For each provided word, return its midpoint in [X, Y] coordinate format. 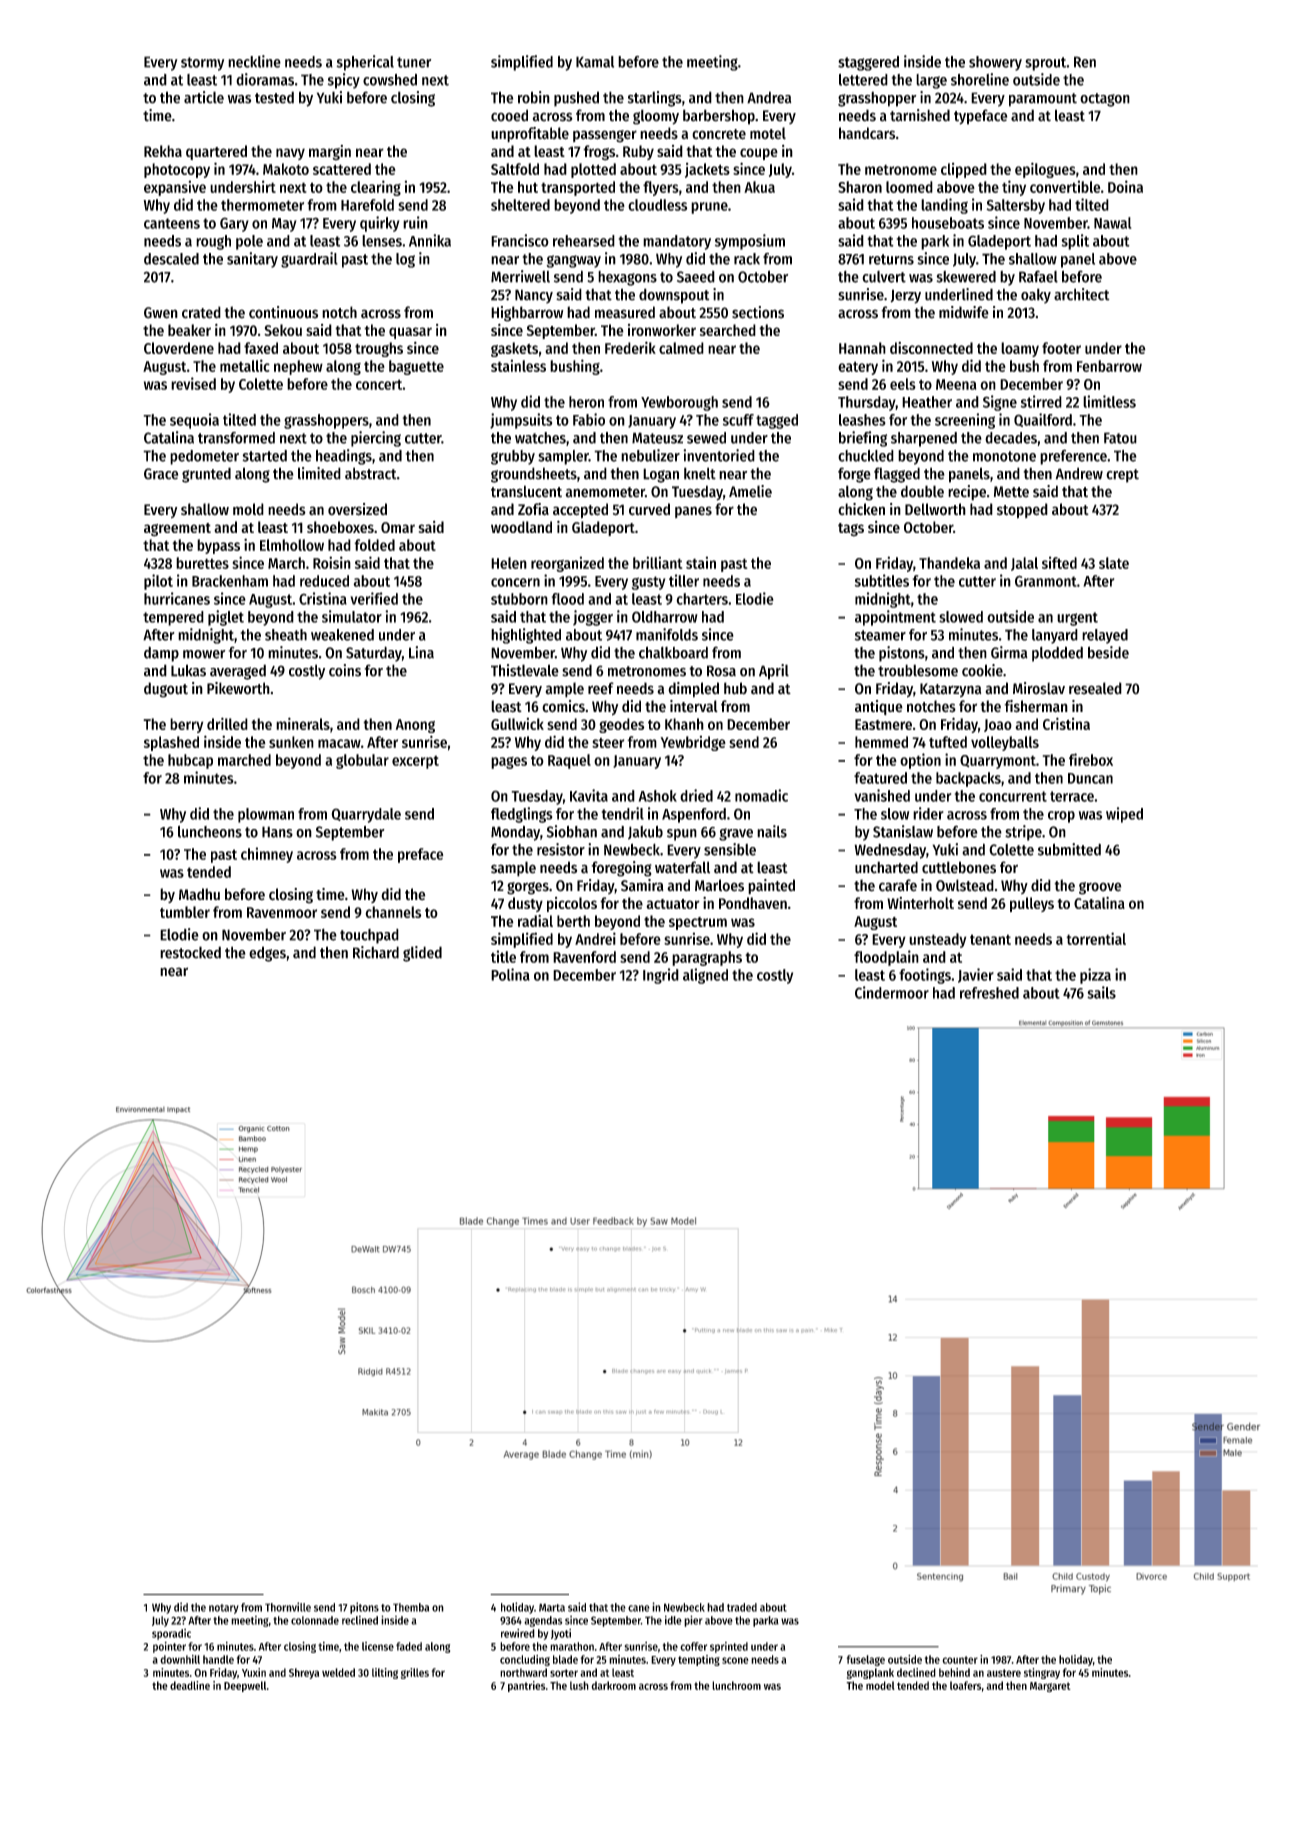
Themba [411, 1607]
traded [742, 1607]
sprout [1045, 64]
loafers [965, 1685]
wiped [1124, 815]
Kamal [595, 62]
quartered [216, 152]
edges [267, 954]
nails [772, 831]
